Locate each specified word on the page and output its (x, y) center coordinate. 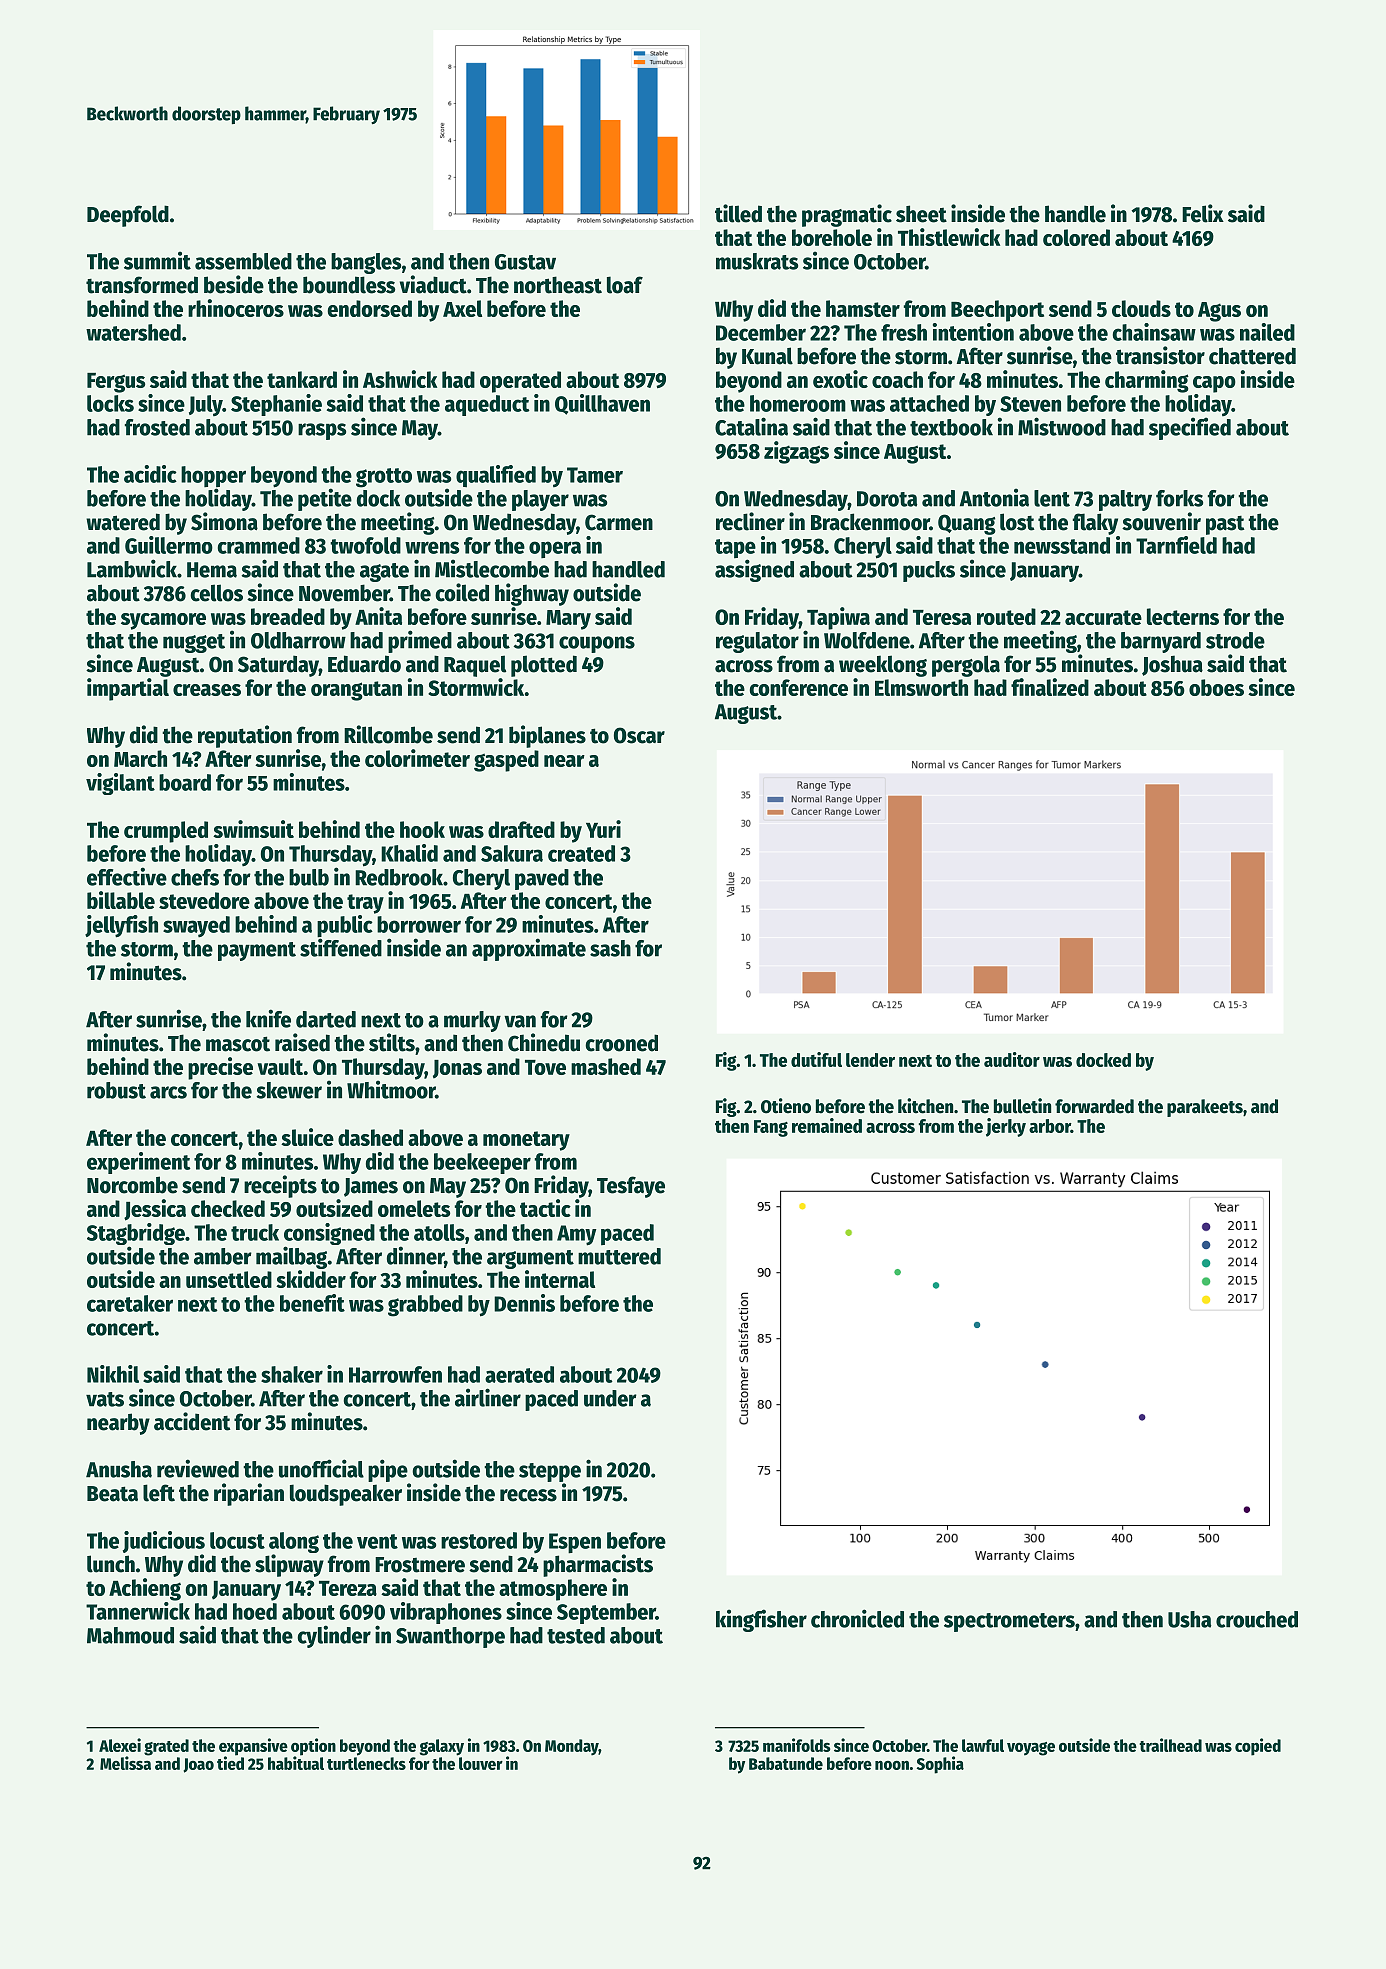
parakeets (1205, 1108)
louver (481, 1763)
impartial (128, 689)
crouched (1257, 1619)
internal (560, 1279)
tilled (738, 213)
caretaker (130, 1303)
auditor (1012, 1059)
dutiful (816, 1059)
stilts (392, 1042)
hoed (255, 1611)
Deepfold (128, 216)
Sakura (512, 853)
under (610, 1398)
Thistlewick (949, 237)
